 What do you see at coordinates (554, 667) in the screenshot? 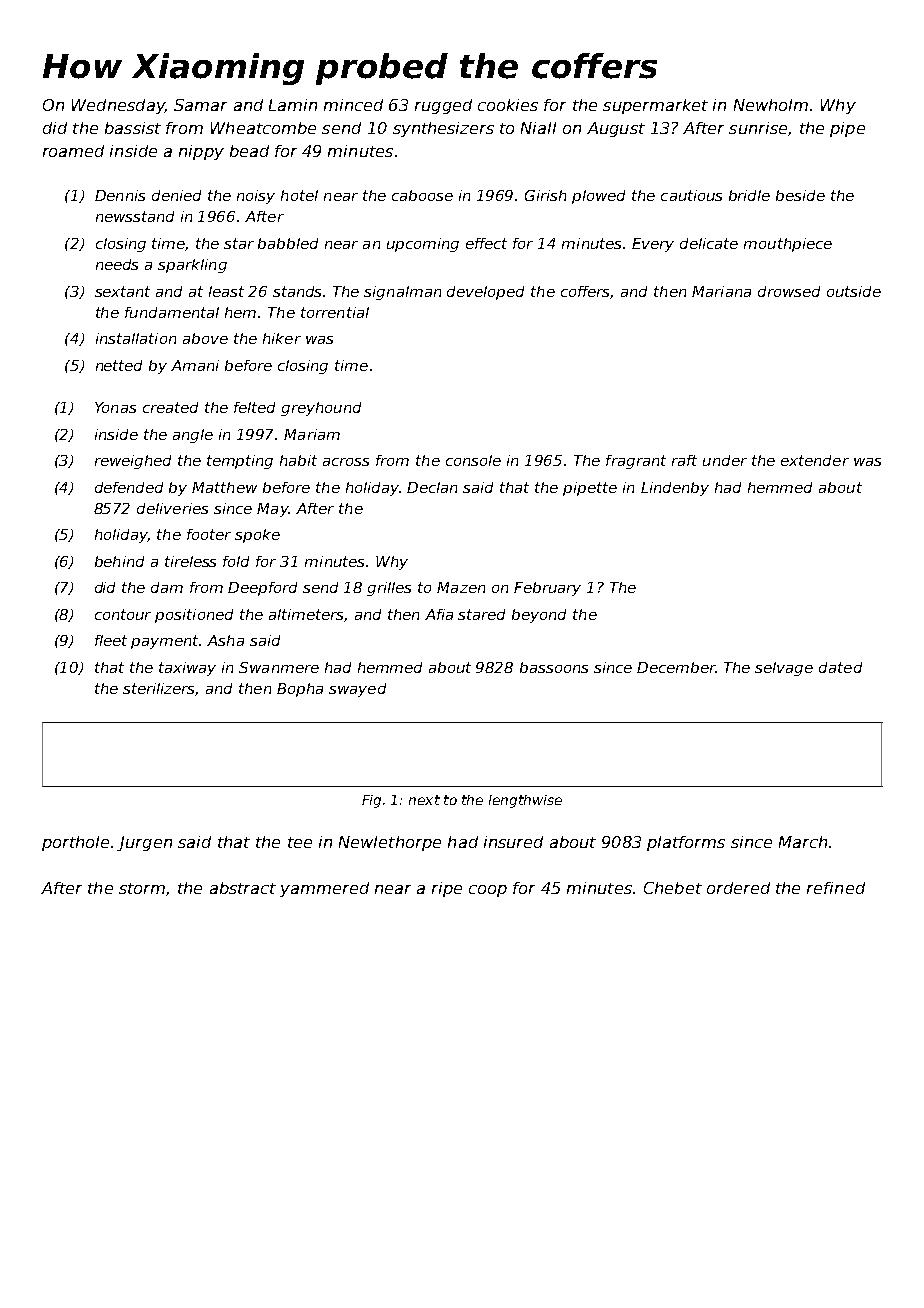
I see `bassoons` at bounding box center [554, 667].
